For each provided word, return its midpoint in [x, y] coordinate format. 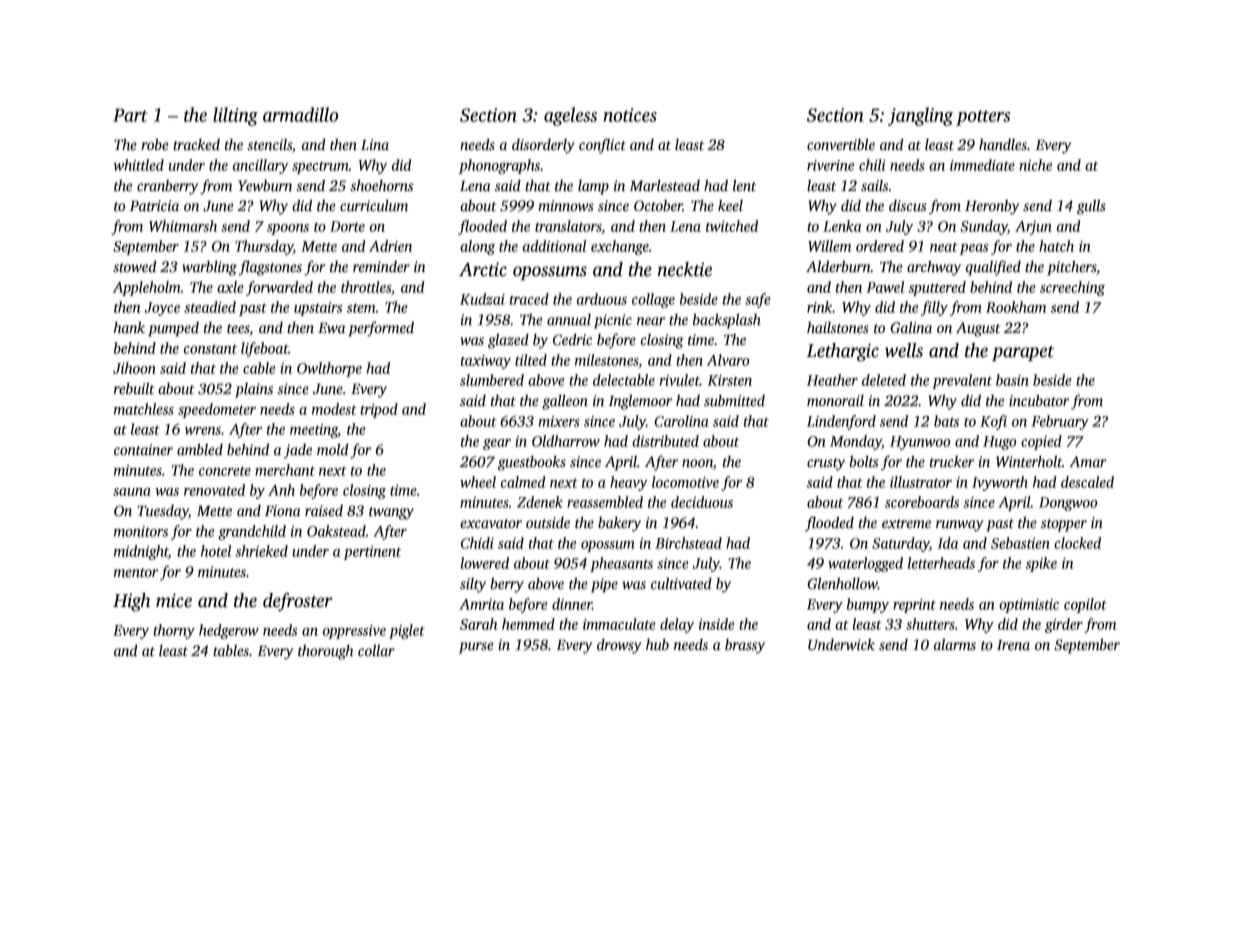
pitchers [1072, 268]
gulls [1091, 207]
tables [231, 650]
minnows [566, 205]
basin [1012, 380]
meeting [314, 431]
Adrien [390, 246]
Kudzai [482, 299]
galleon [565, 402]
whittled [138, 165]
